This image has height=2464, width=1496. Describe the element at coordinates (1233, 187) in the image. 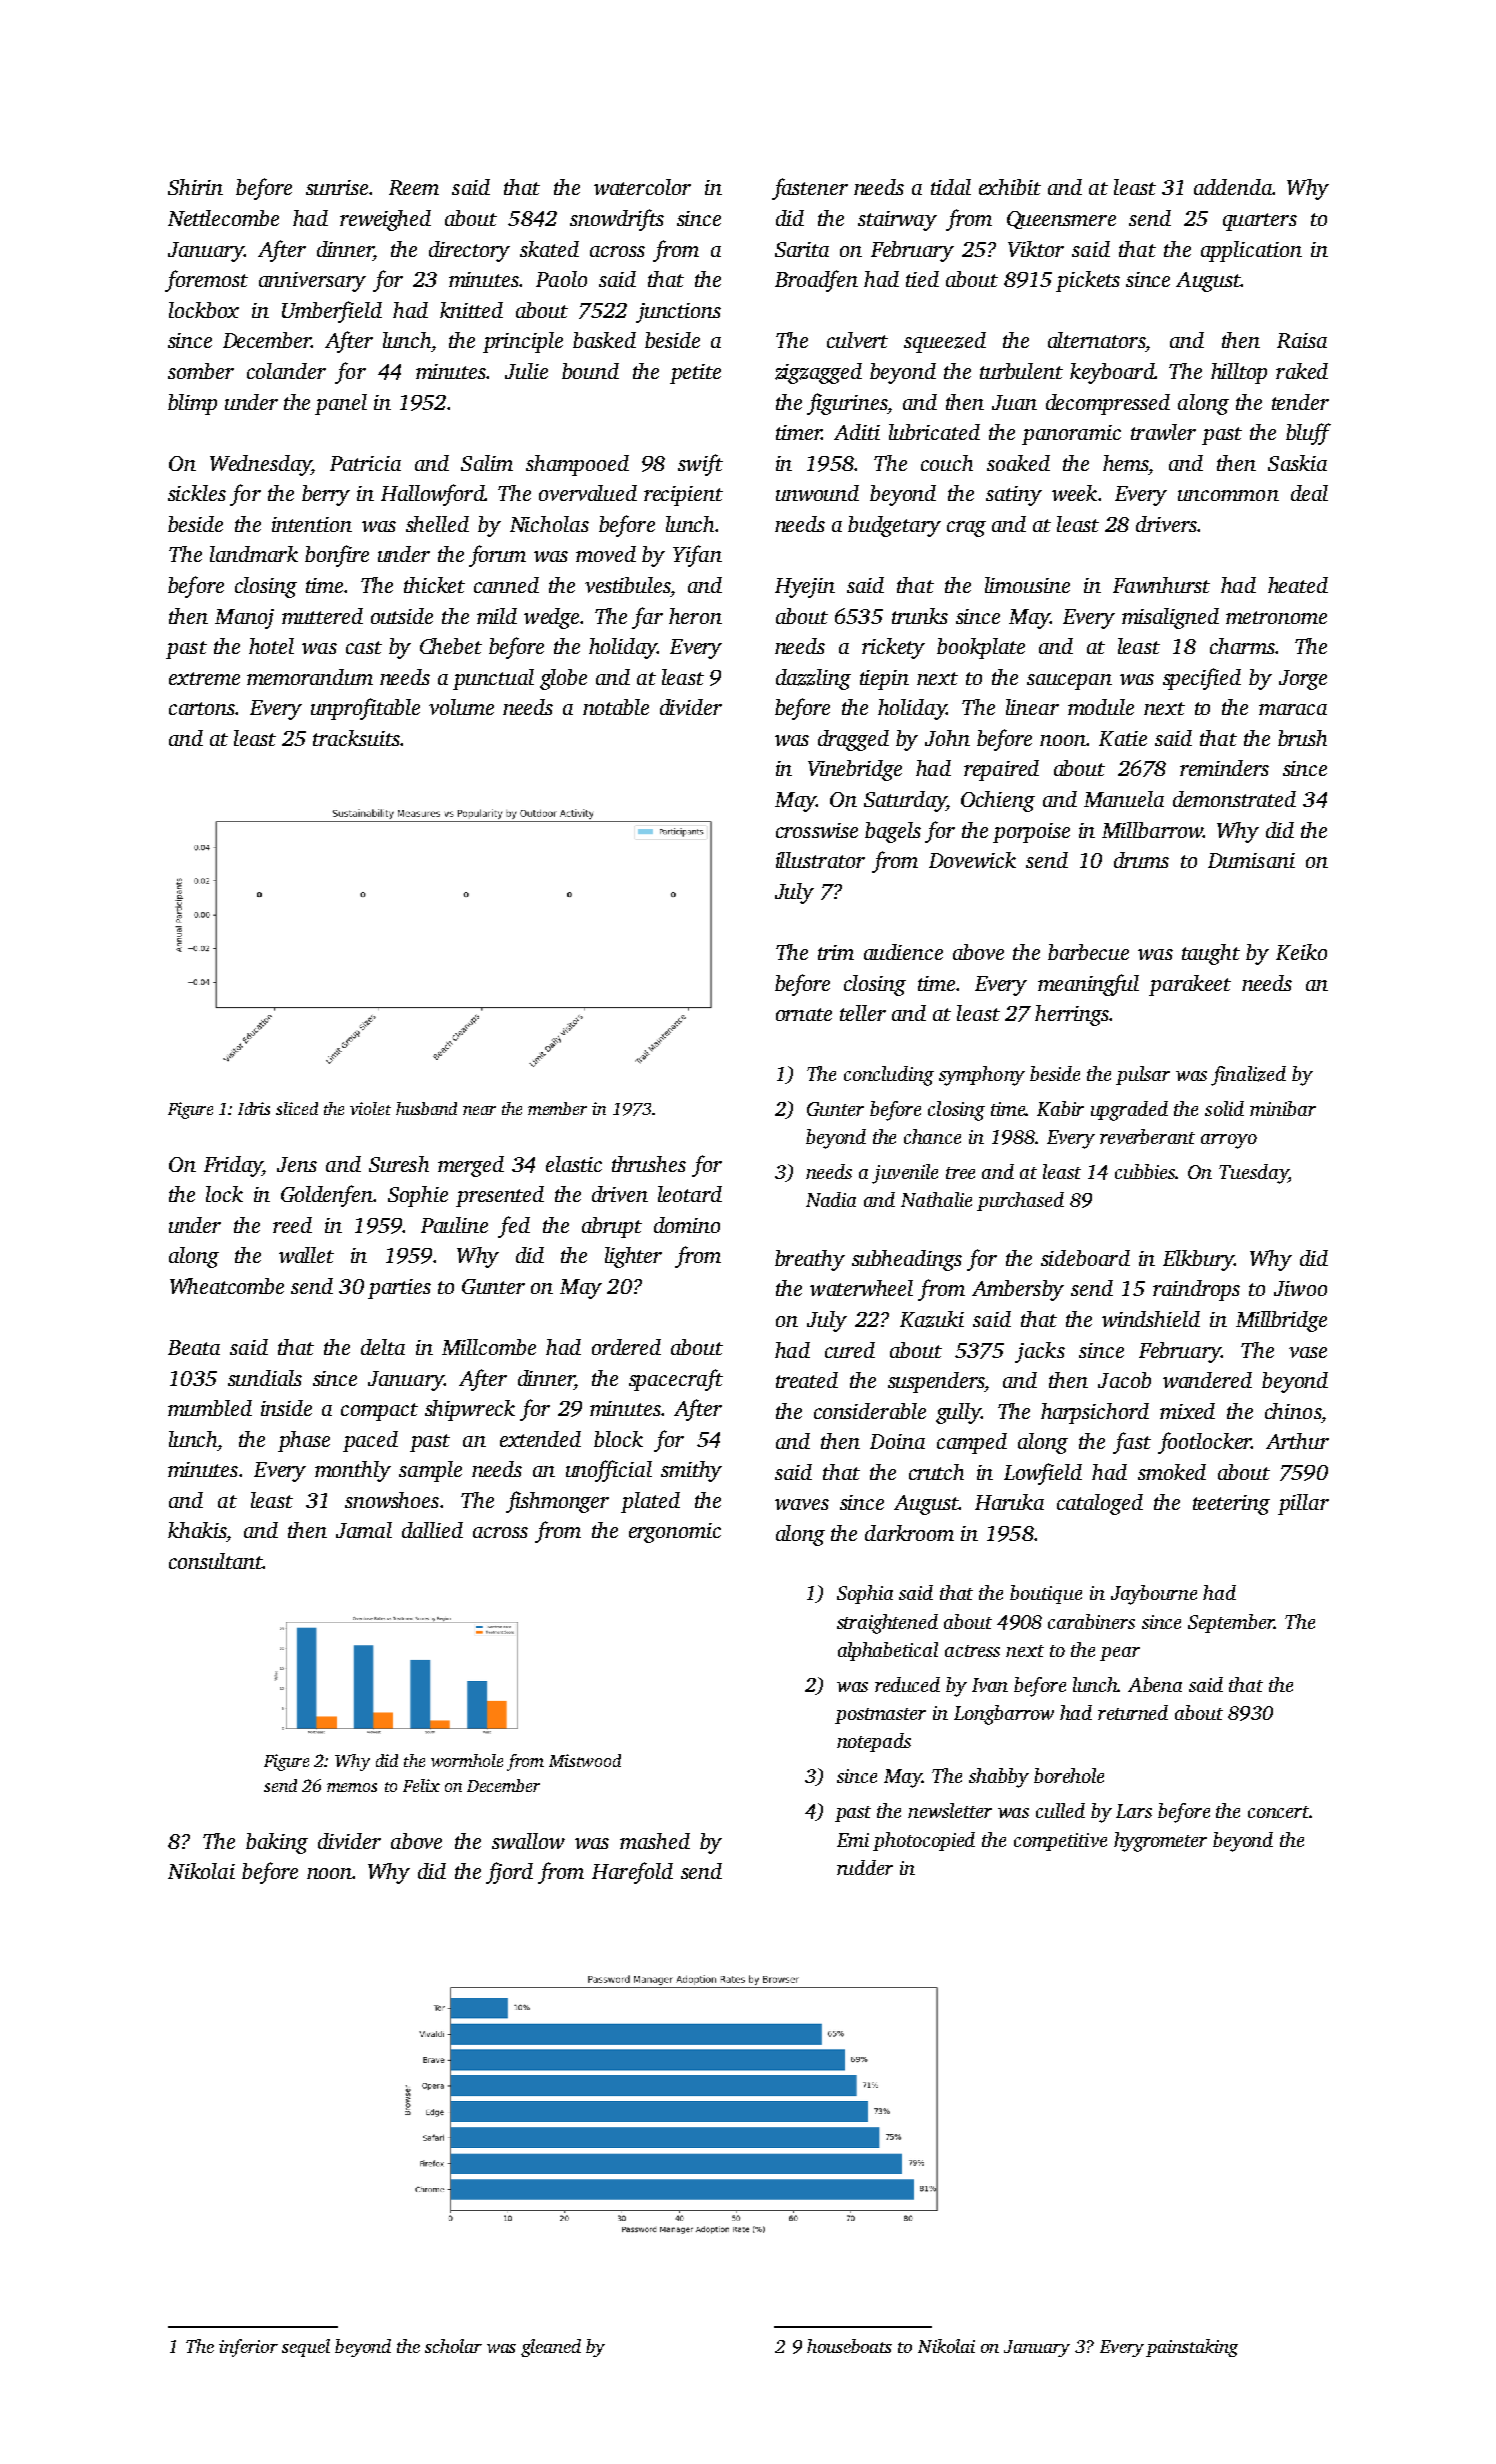

I see `addenda` at that location.
